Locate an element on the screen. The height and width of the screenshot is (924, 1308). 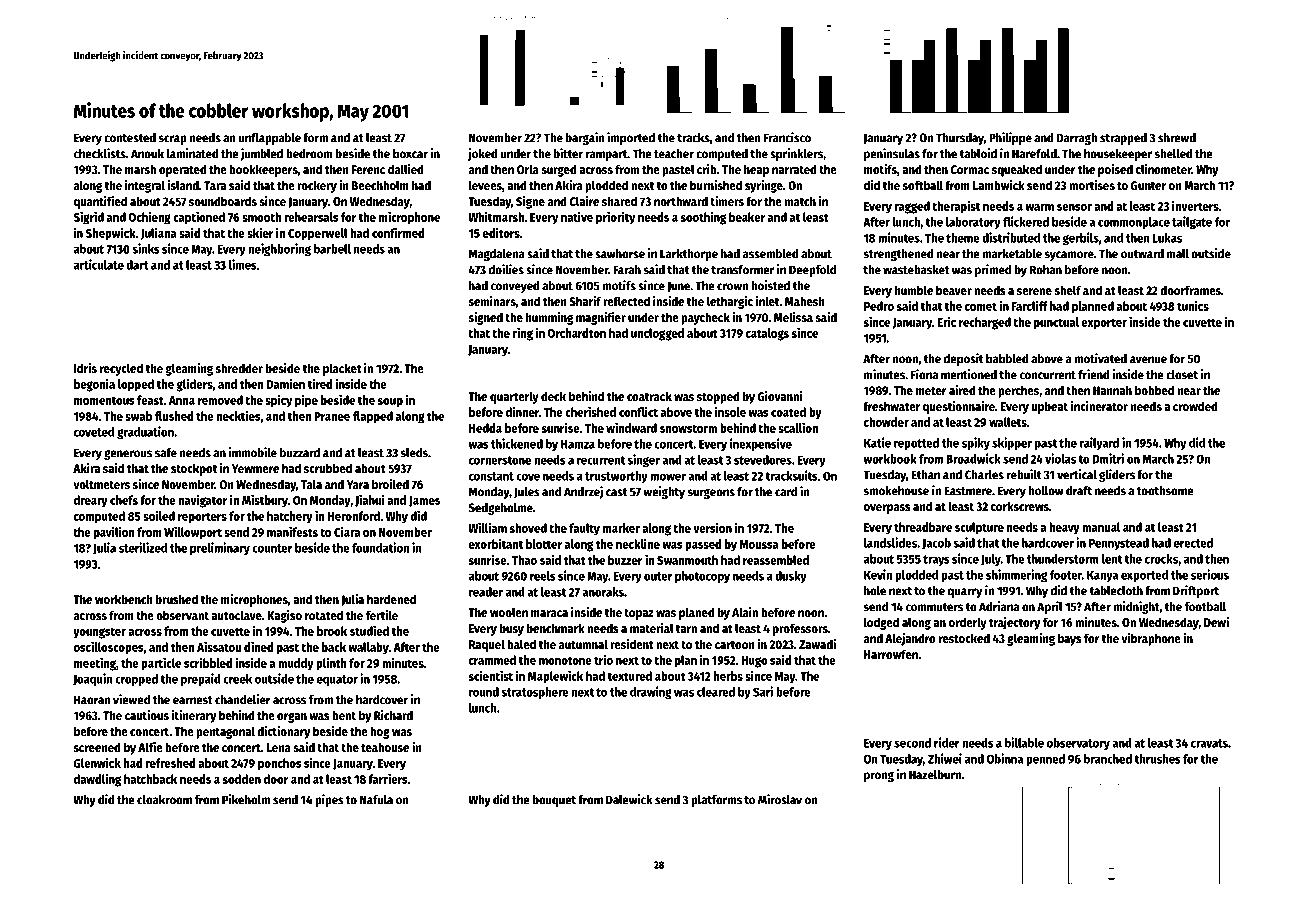
dreary is located at coordinates (91, 501).
